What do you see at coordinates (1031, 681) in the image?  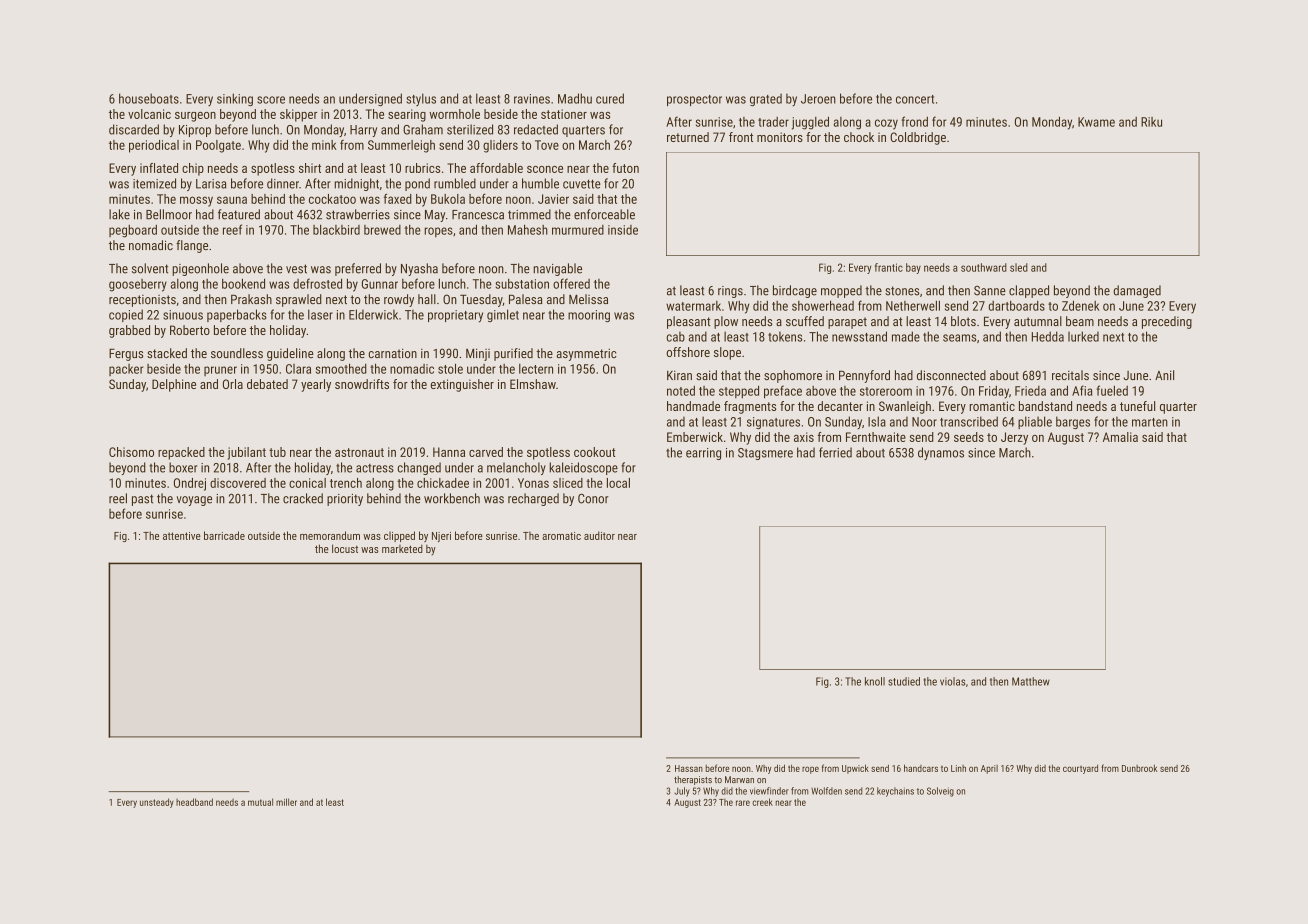 I see `Matthew` at bounding box center [1031, 681].
